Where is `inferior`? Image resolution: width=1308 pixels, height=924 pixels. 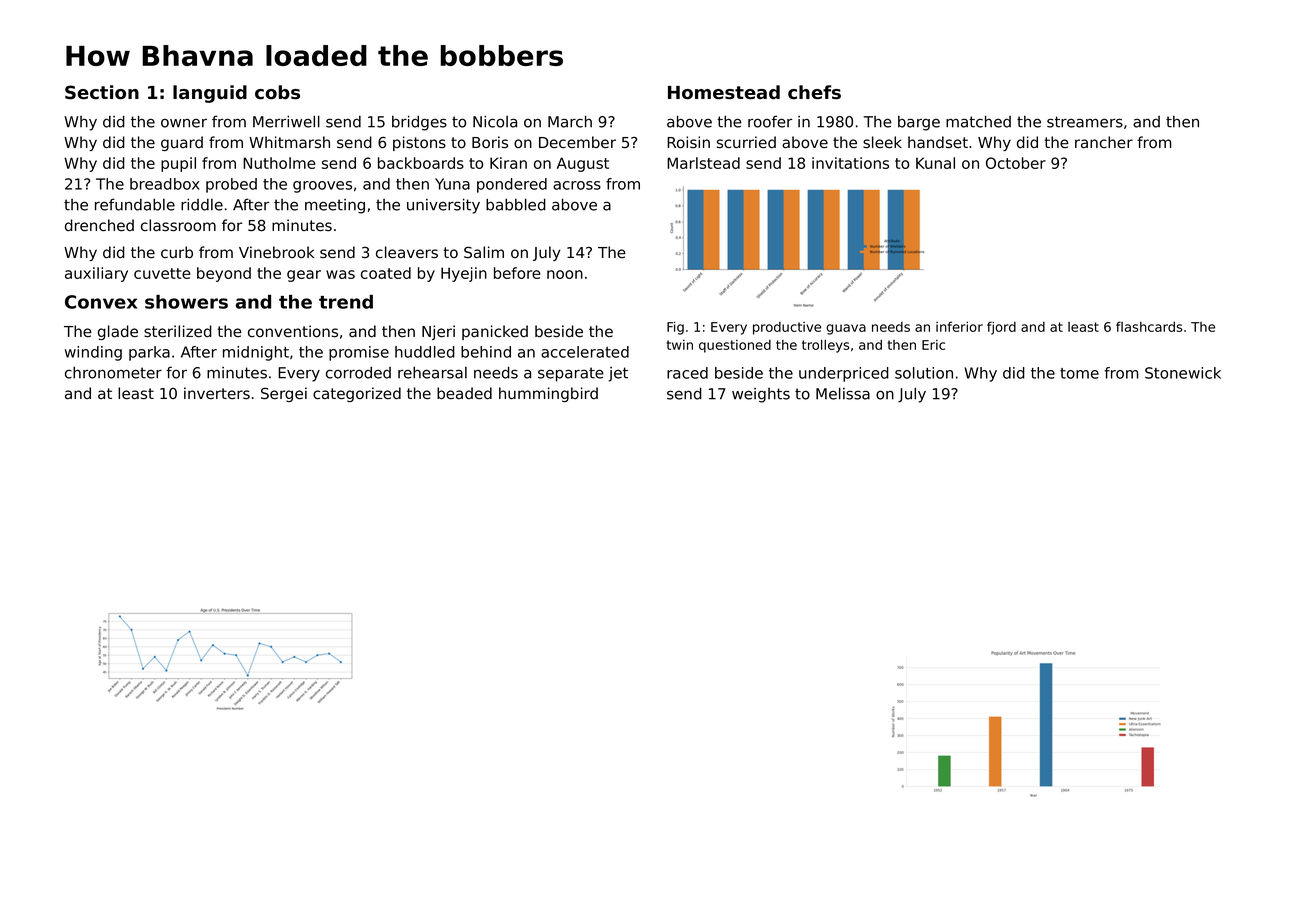 inferior is located at coordinates (959, 326).
